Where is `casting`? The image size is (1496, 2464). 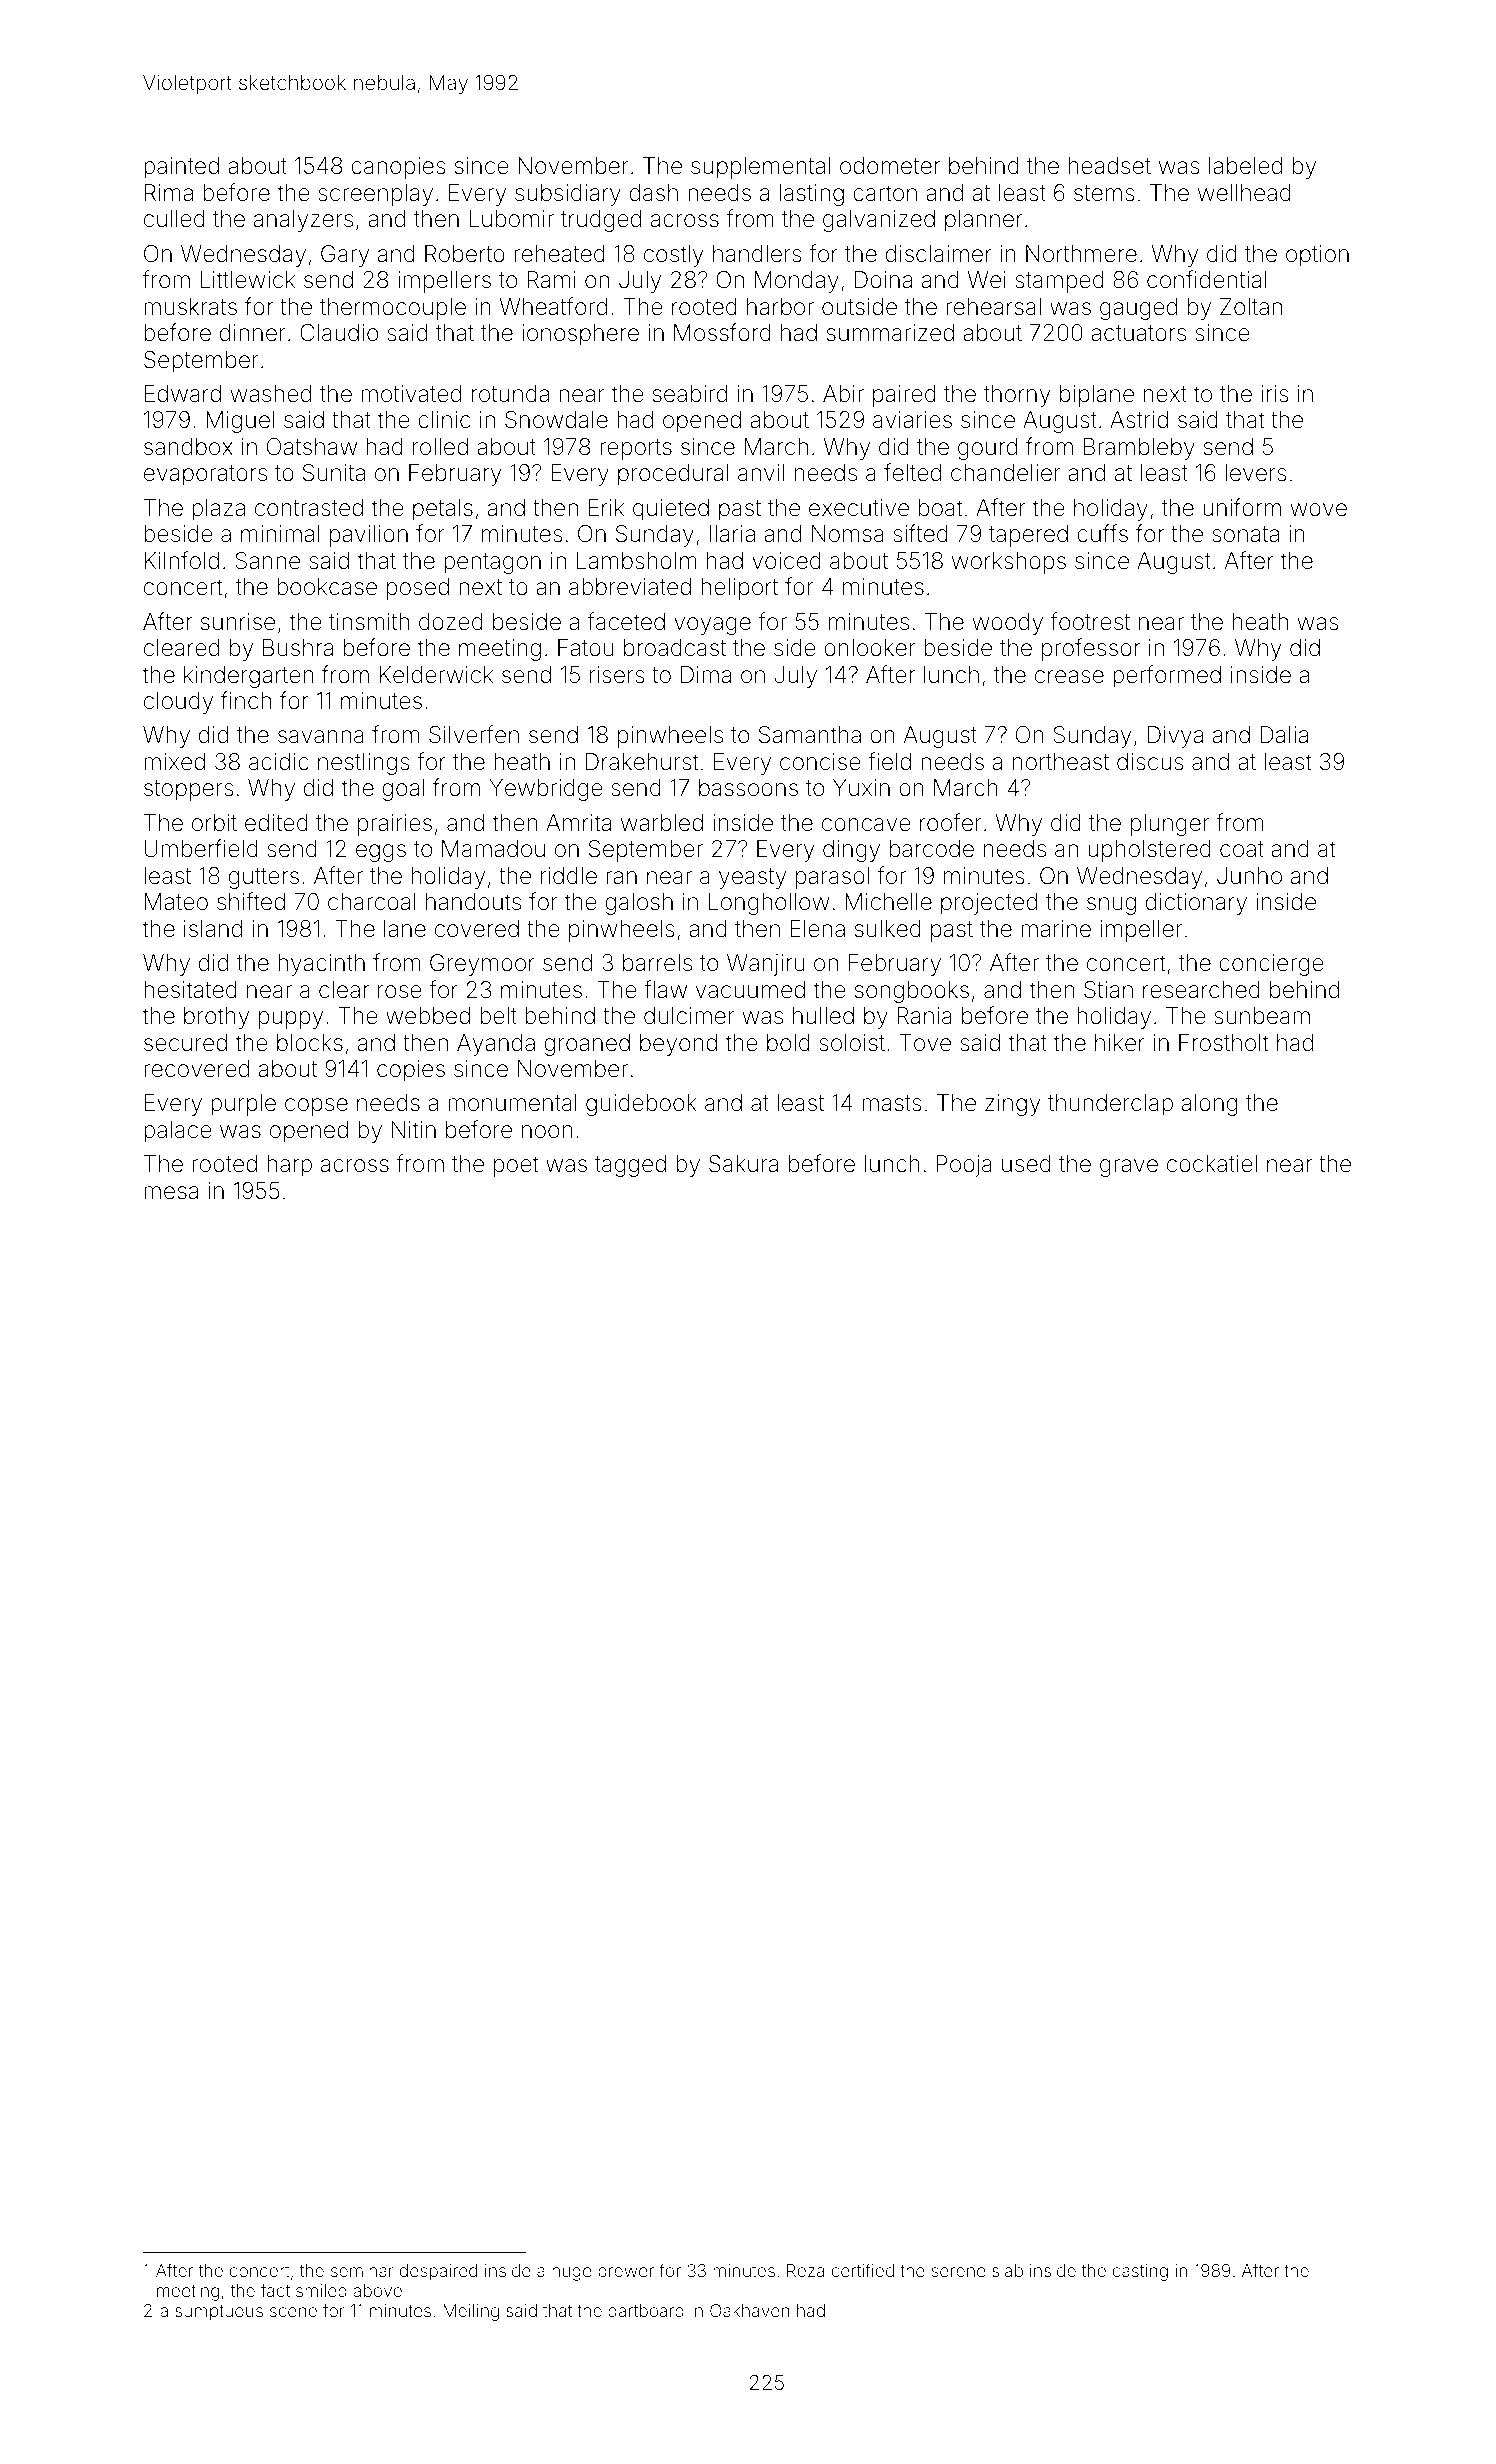 casting is located at coordinates (1140, 2272).
